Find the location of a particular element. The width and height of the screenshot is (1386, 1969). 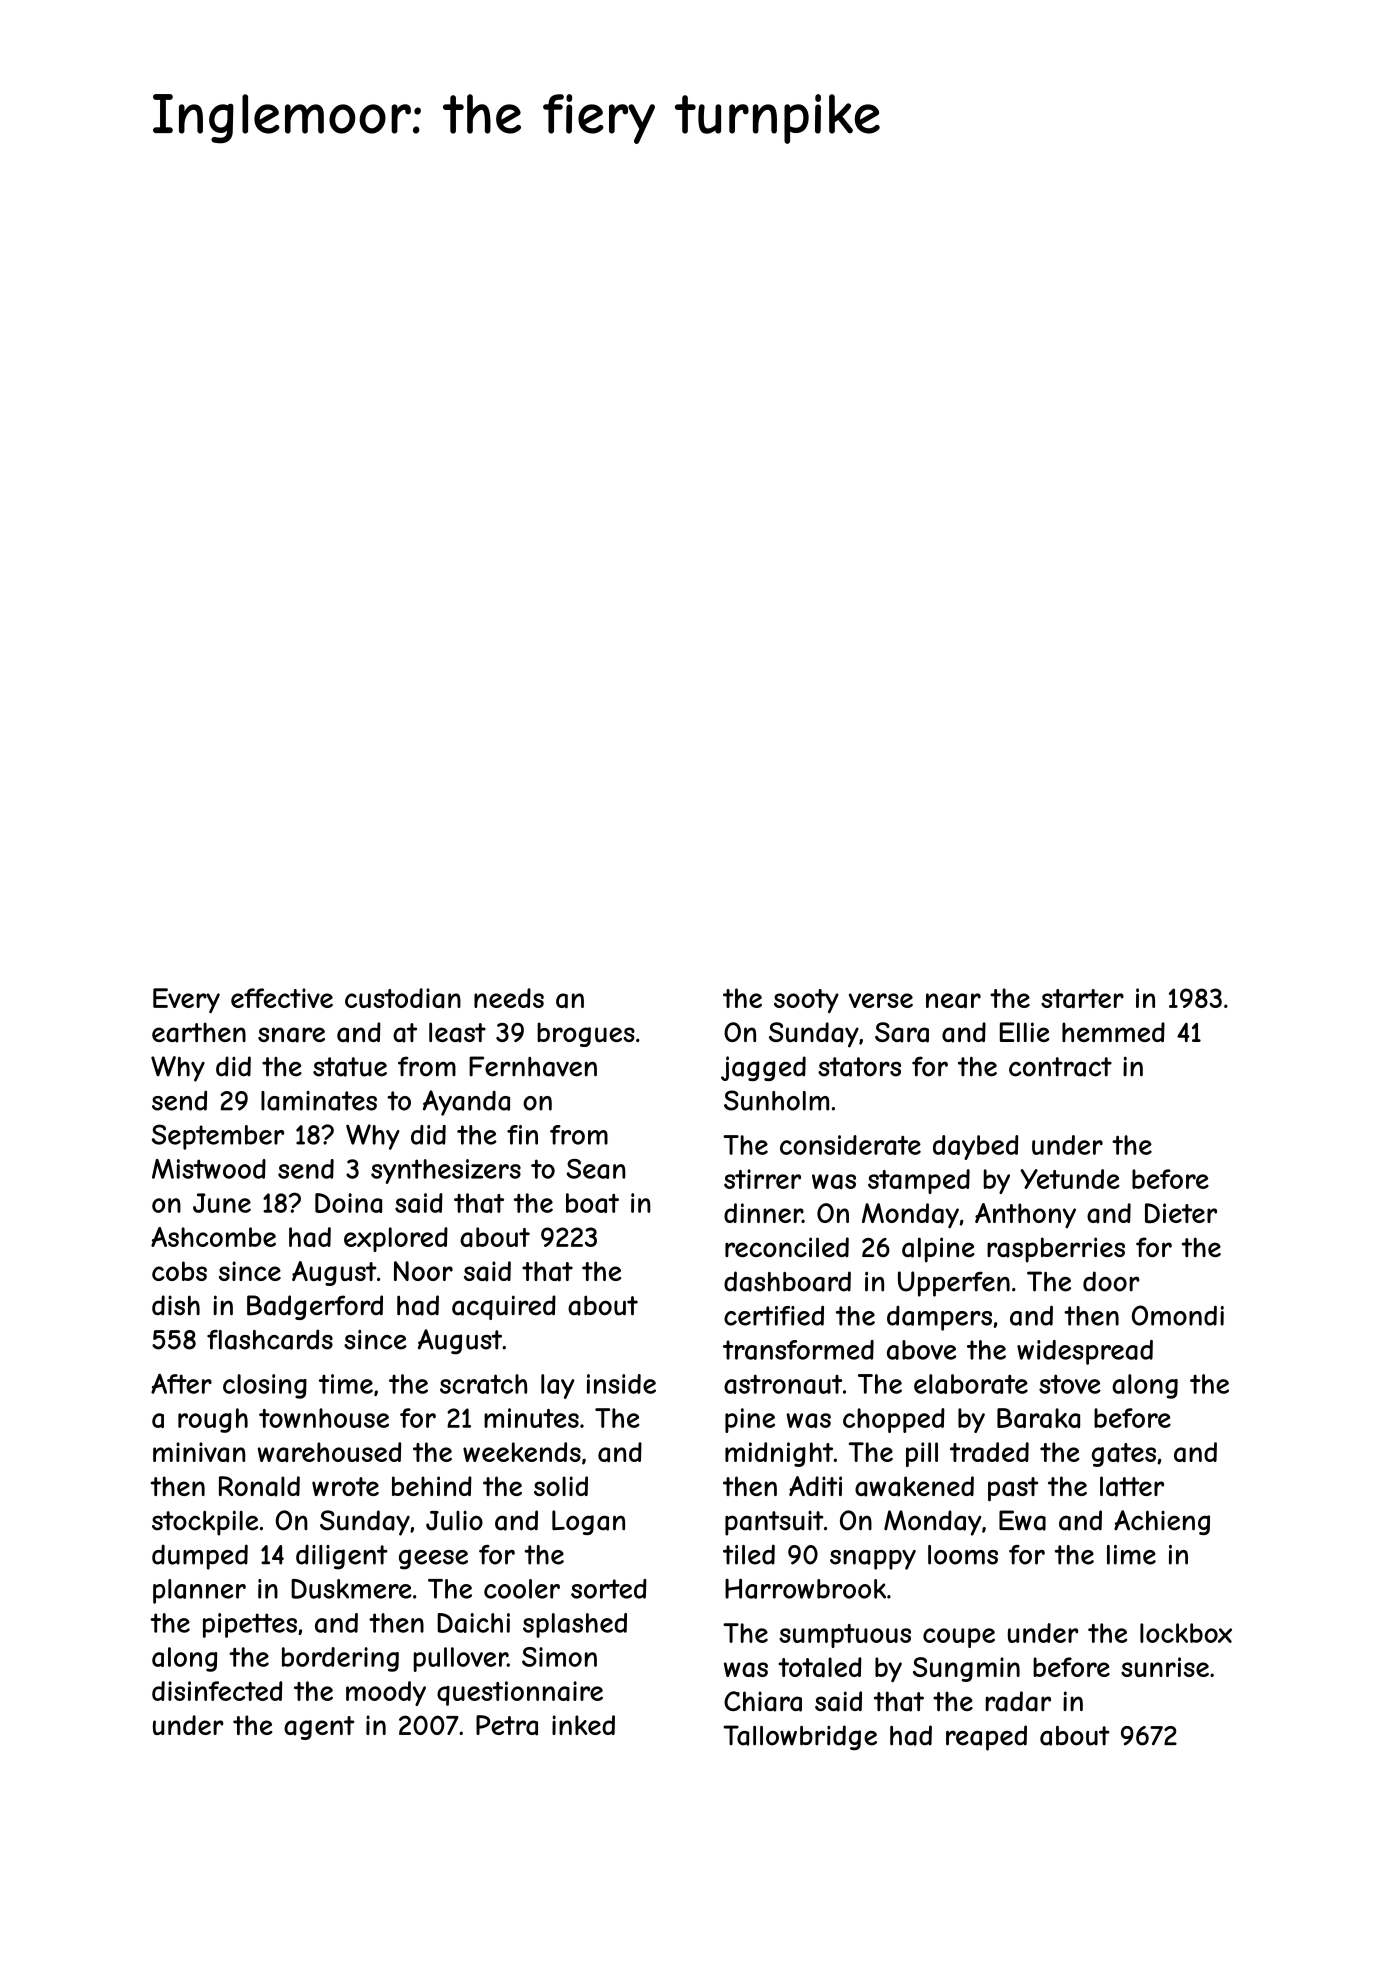

midnight is located at coordinates (779, 1454).
